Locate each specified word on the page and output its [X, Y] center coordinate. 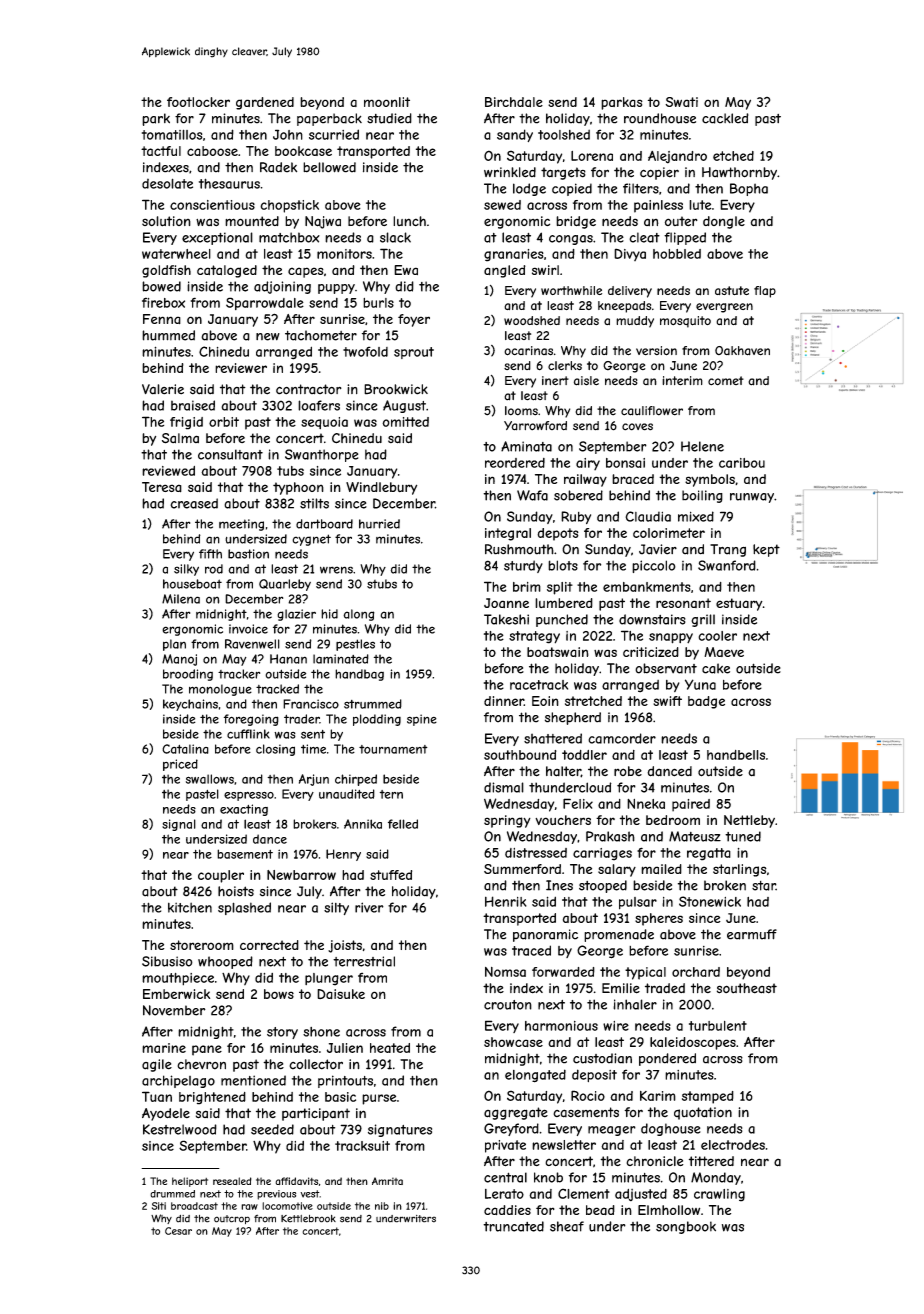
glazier [296, 615]
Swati [681, 102]
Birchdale [514, 102]
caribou [742, 463]
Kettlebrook [308, 1219]
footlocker [198, 102]
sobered [578, 495]
